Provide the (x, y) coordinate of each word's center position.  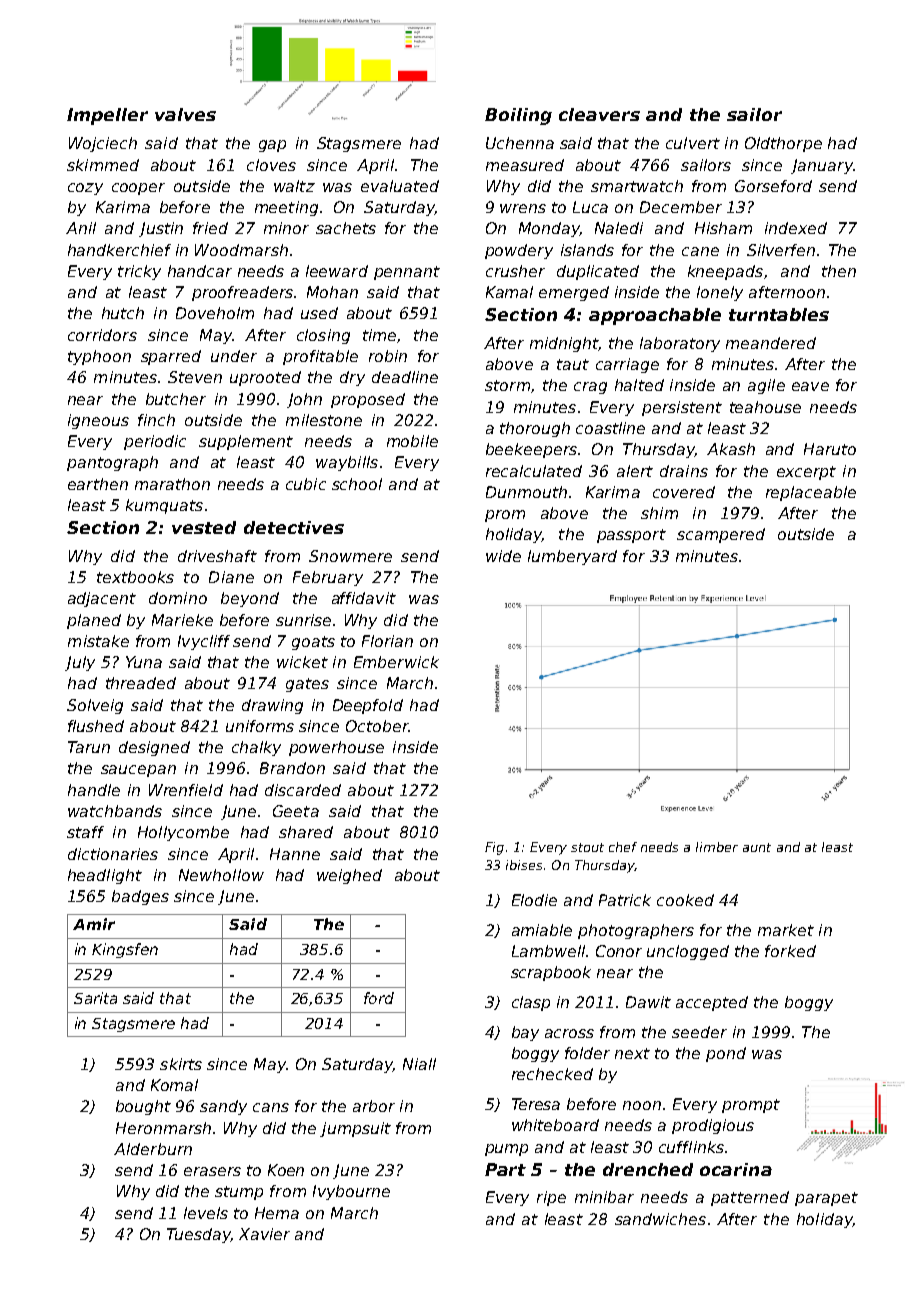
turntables (779, 314)
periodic (155, 442)
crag (590, 388)
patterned (750, 1198)
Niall (419, 1064)
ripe (551, 1198)
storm (507, 385)
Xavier (264, 1234)
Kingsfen (125, 950)
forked (790, 951)
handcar (200, 271)
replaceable (811, 493)
